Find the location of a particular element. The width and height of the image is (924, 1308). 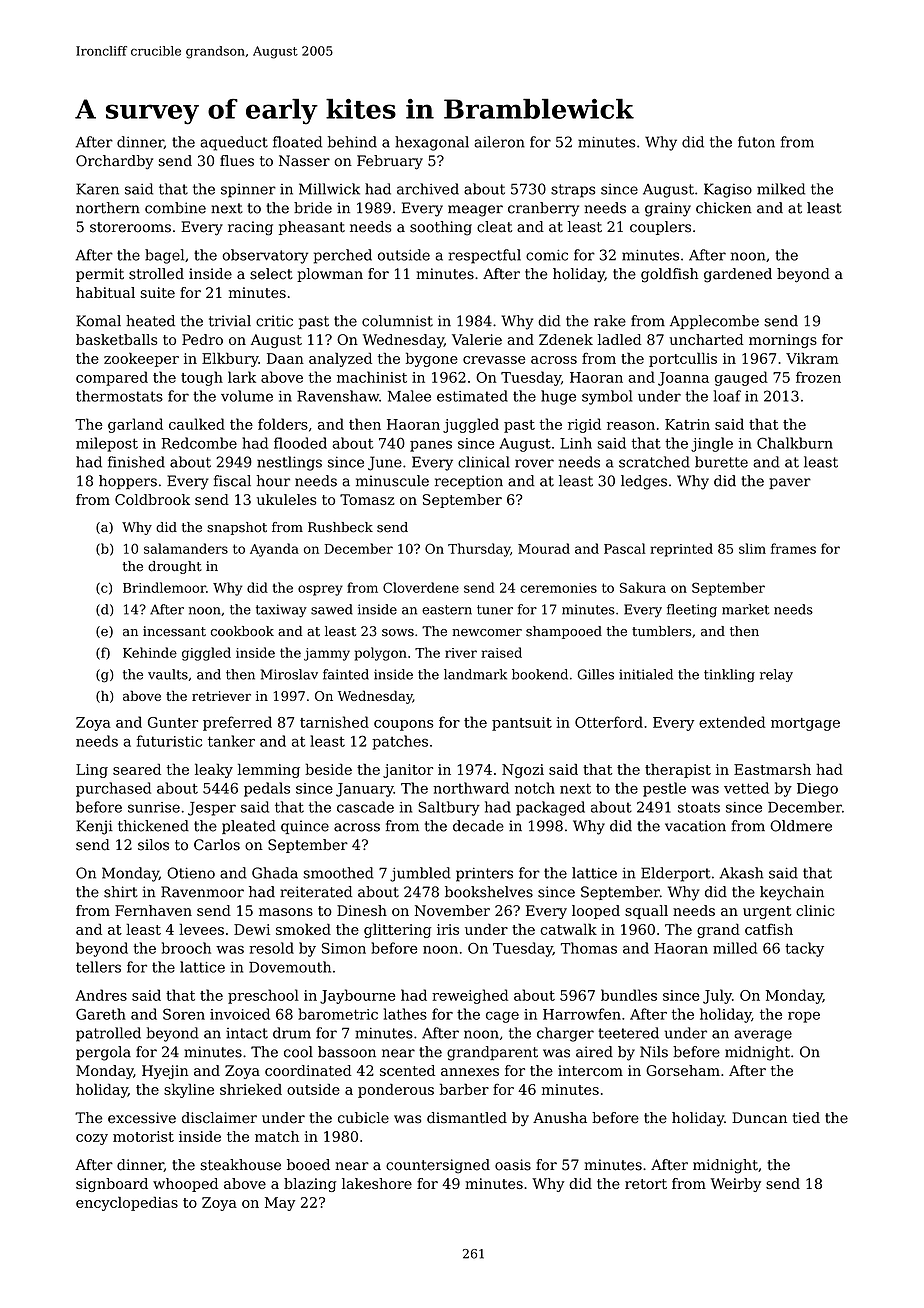

landmark is located at coordinates (475, 674).
